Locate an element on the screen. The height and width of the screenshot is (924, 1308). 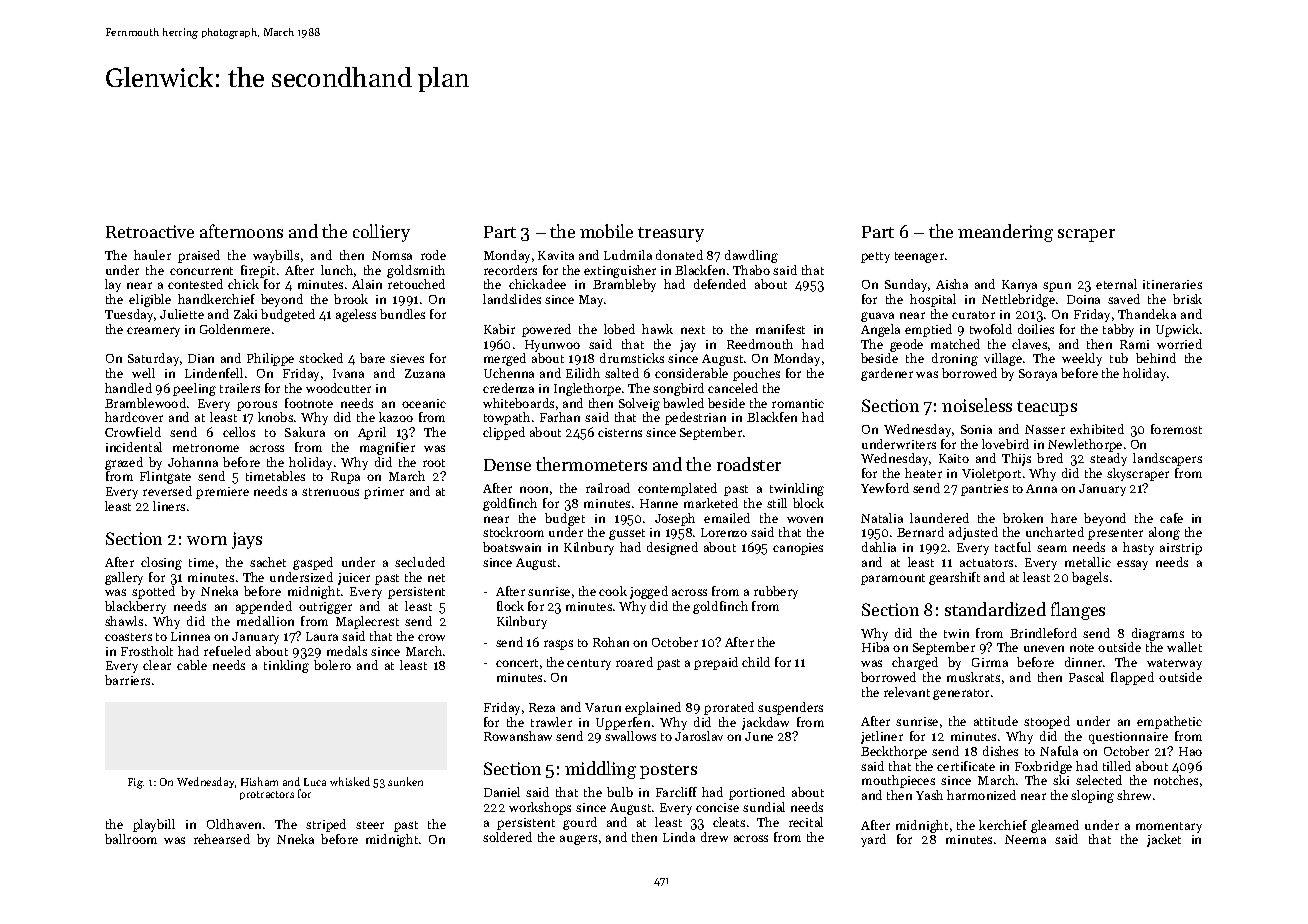
railroad is located at coordinates (608, 488).
